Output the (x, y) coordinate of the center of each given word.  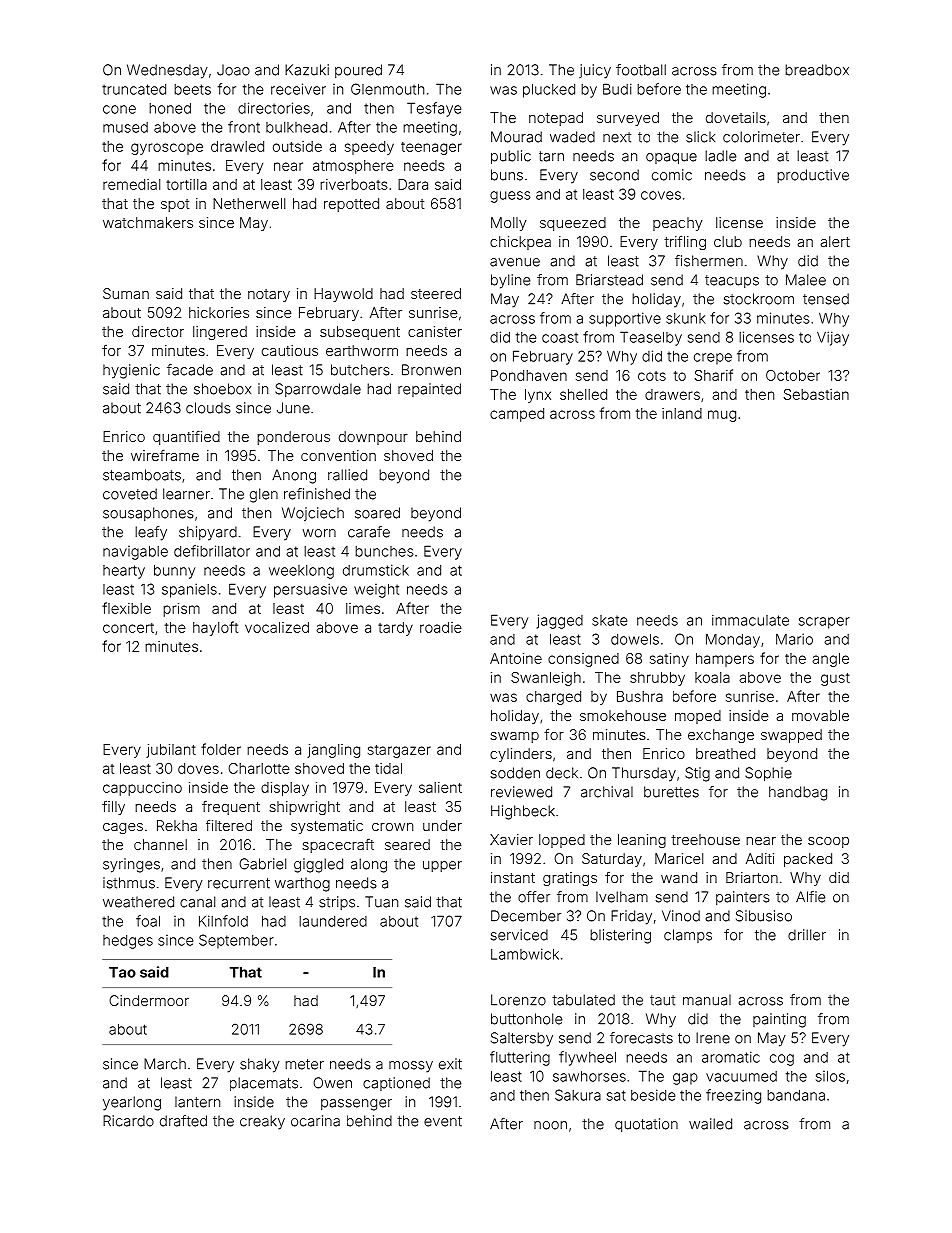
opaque (671, 158)
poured (358, 71)
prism (181, 610)
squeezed (573, 224)
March (165, 1064)
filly (113, 808)
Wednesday (167, 71)
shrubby (657, 679)
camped (517, 415)
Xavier (511, 839)
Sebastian (816, 394)
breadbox (817, 70)
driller (807, 935)
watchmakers (148, 222)
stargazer (399, 751)
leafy (151, 533)
